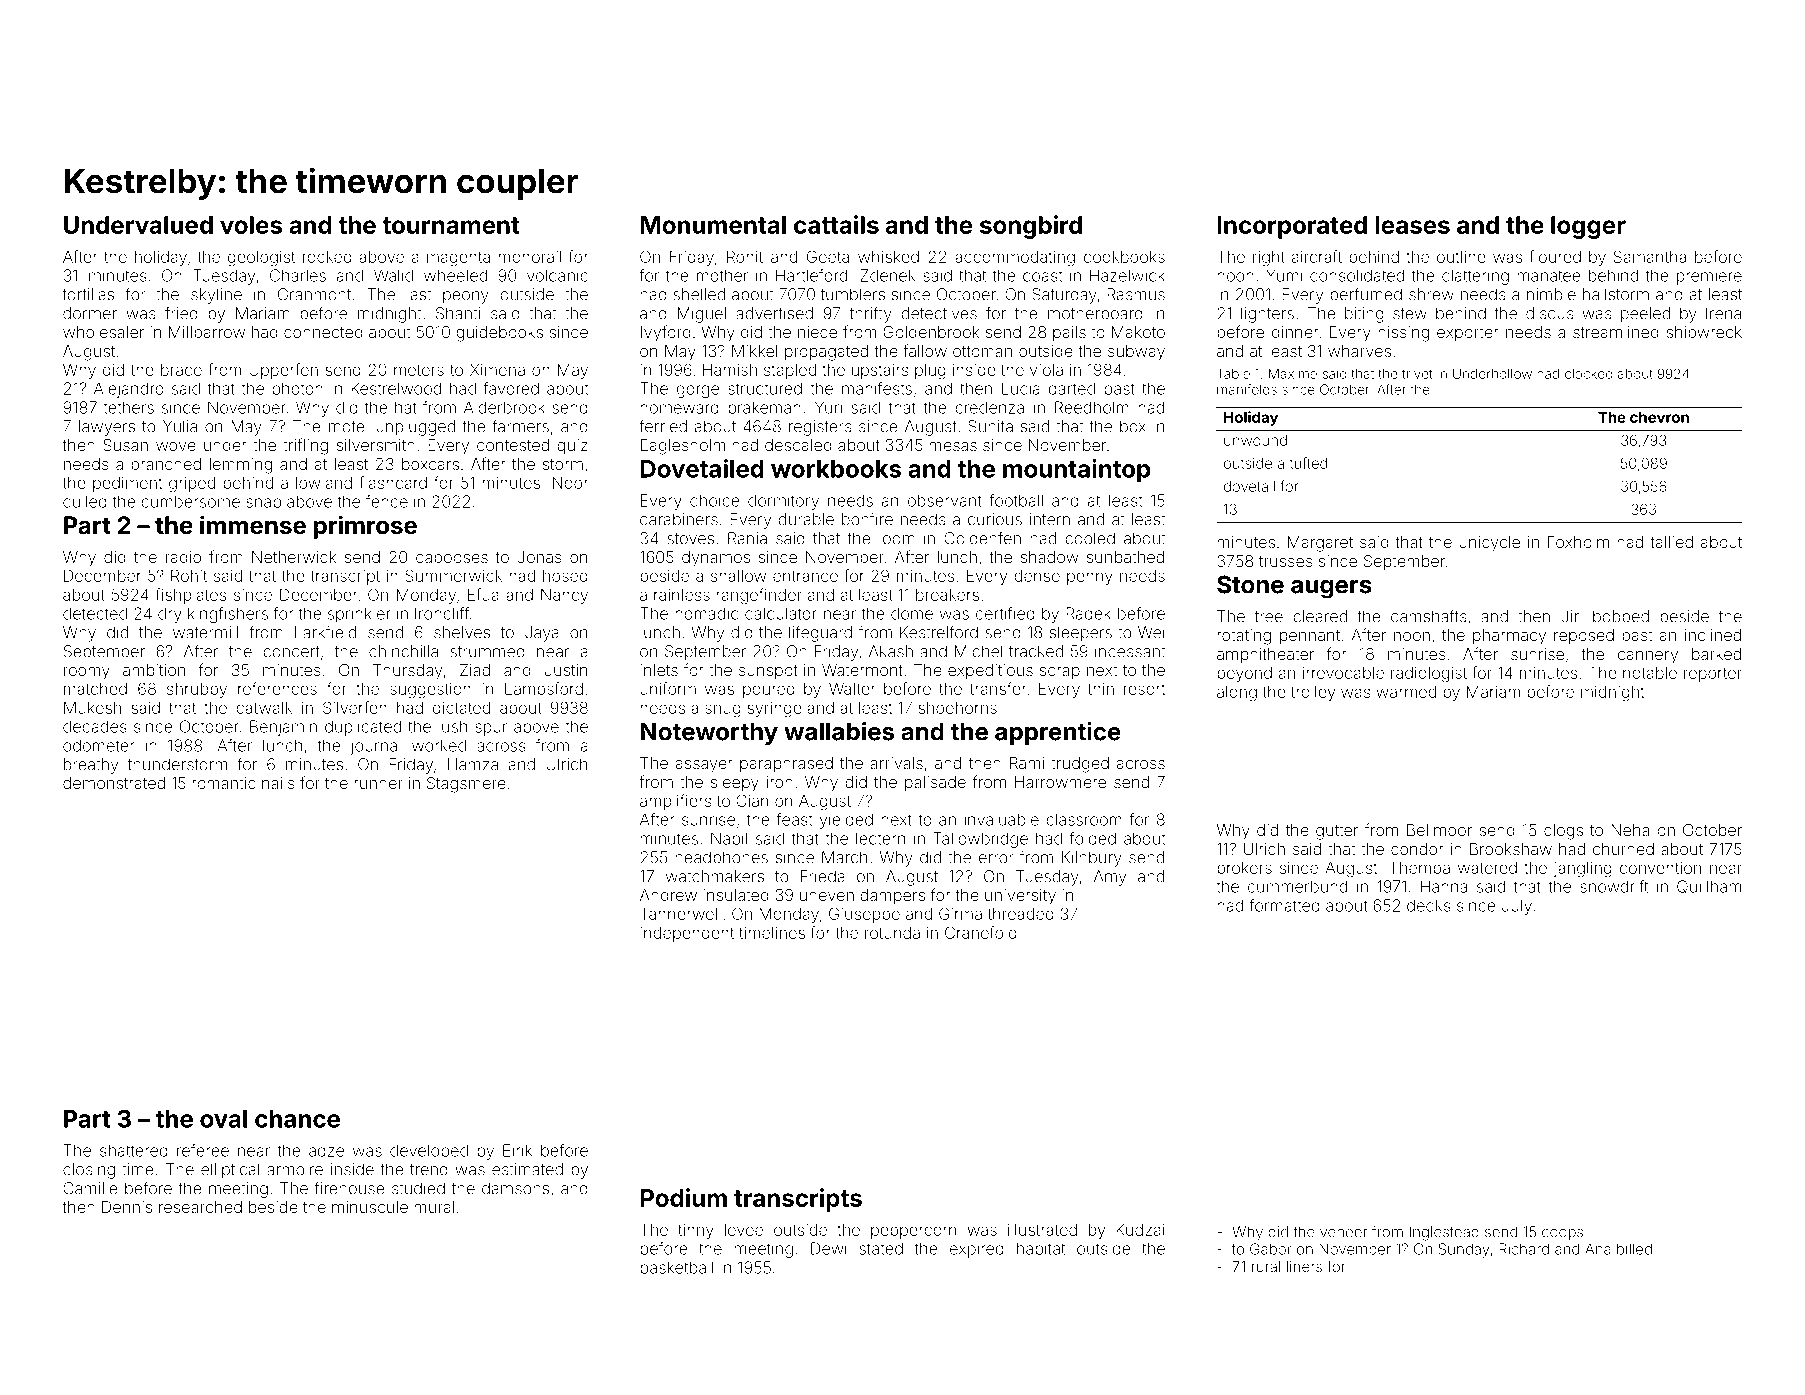 This image has height=1395, width=1805. I want to click on Inglestead, so click(1444, 1233).
